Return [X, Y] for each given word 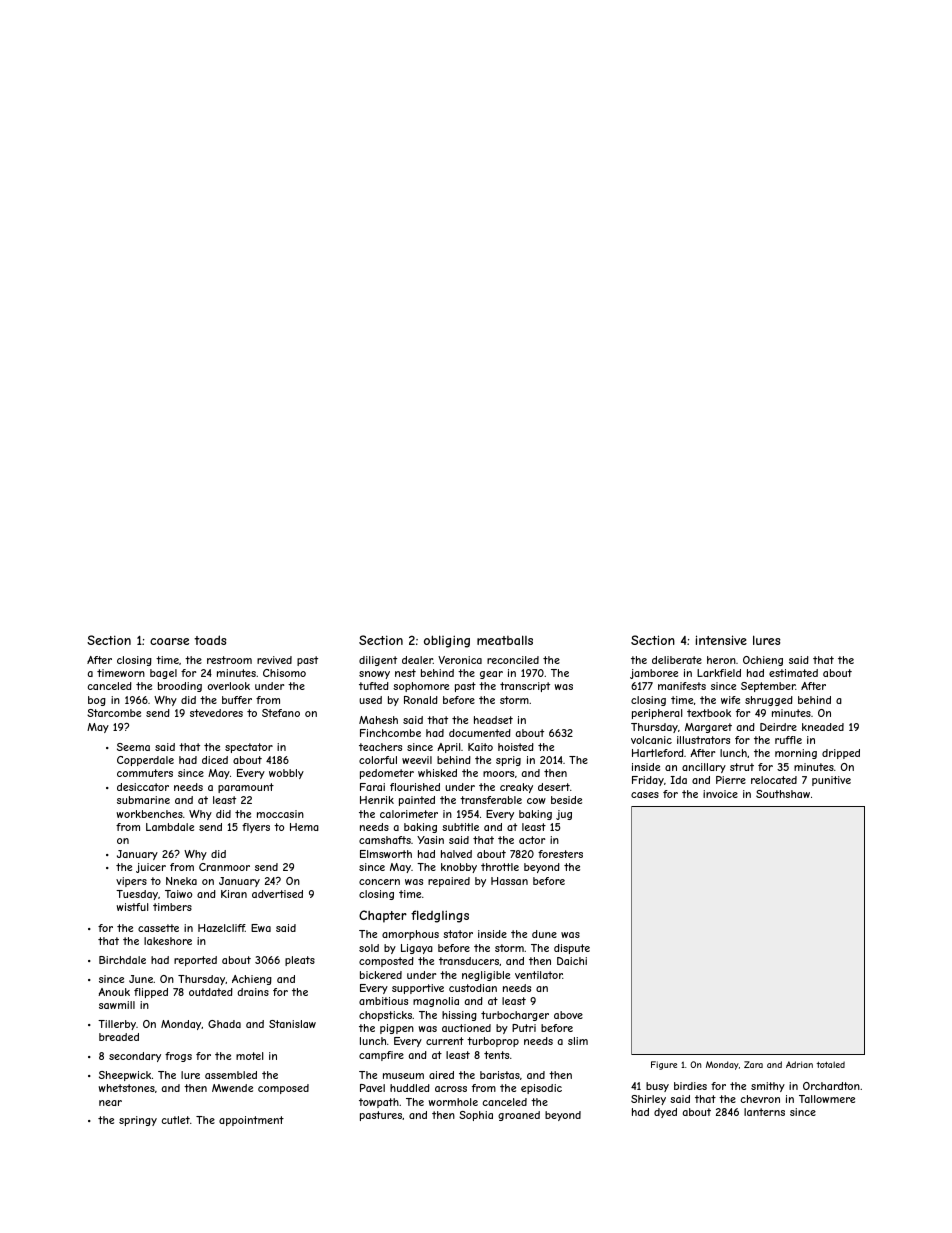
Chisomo [284, 673]
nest [405, 673]
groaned [519, 1116]
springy [138, 1121]
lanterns [764, 1112]
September [768, 687]
